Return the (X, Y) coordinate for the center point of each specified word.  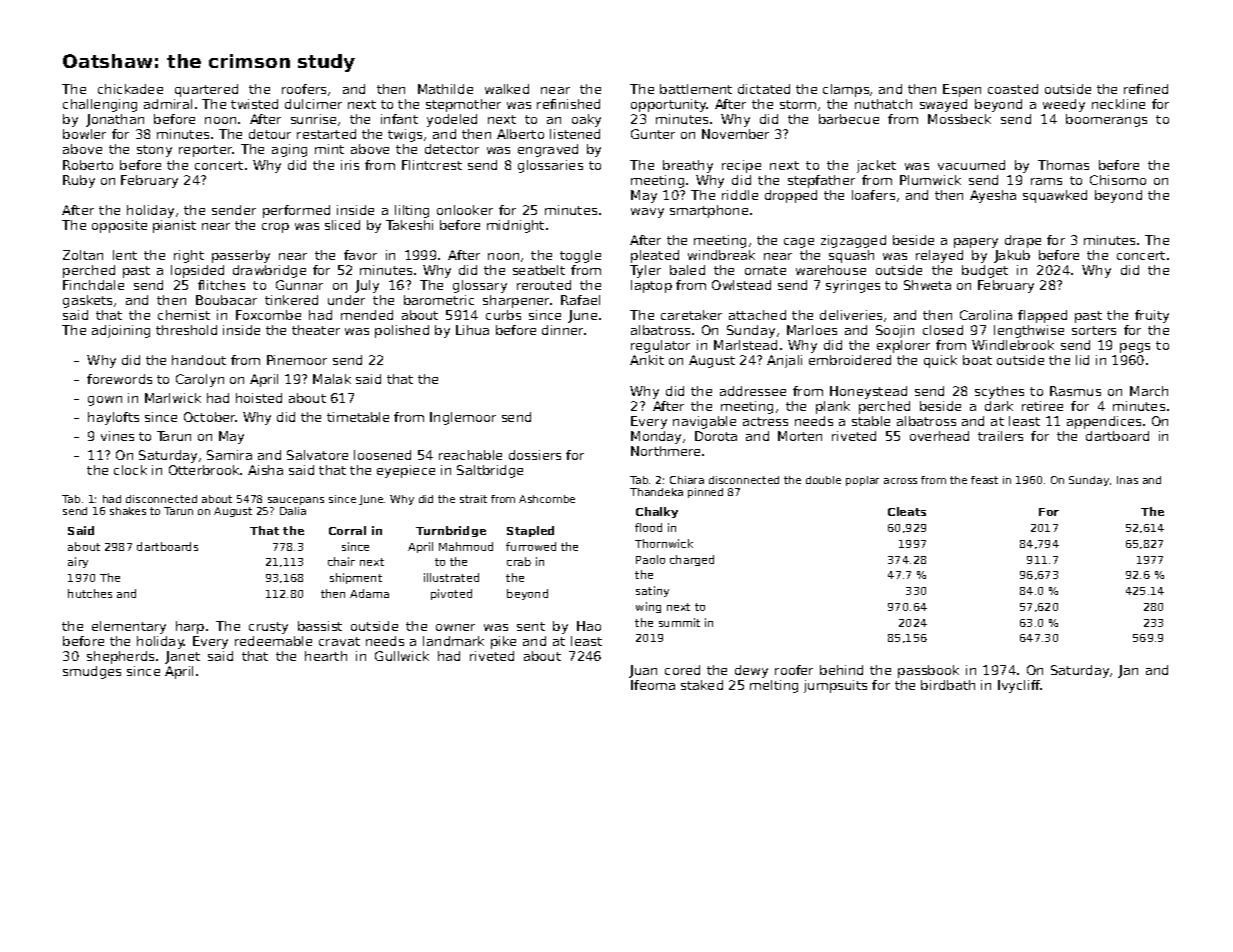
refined (1146, 89)
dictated (764, 89)
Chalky (657, 512)
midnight (515, 226)
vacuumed (971, 165)
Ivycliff (1019, 686)
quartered (206, 90)
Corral (347, 530)
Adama (369, 593)
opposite (119, 226)
